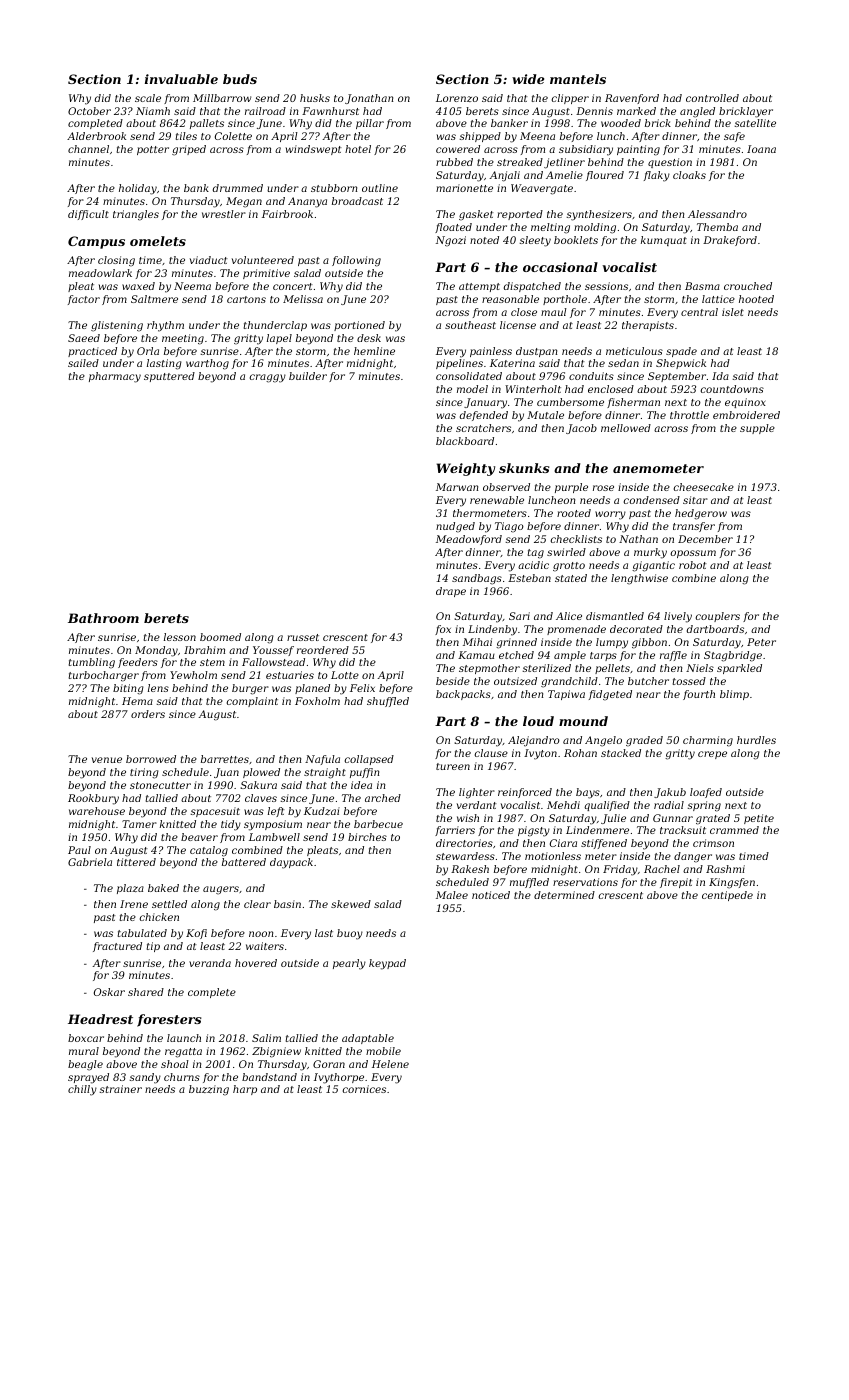 This screenshot has height=1400, width=849. I want to click on controlled, so click(712, 98).
